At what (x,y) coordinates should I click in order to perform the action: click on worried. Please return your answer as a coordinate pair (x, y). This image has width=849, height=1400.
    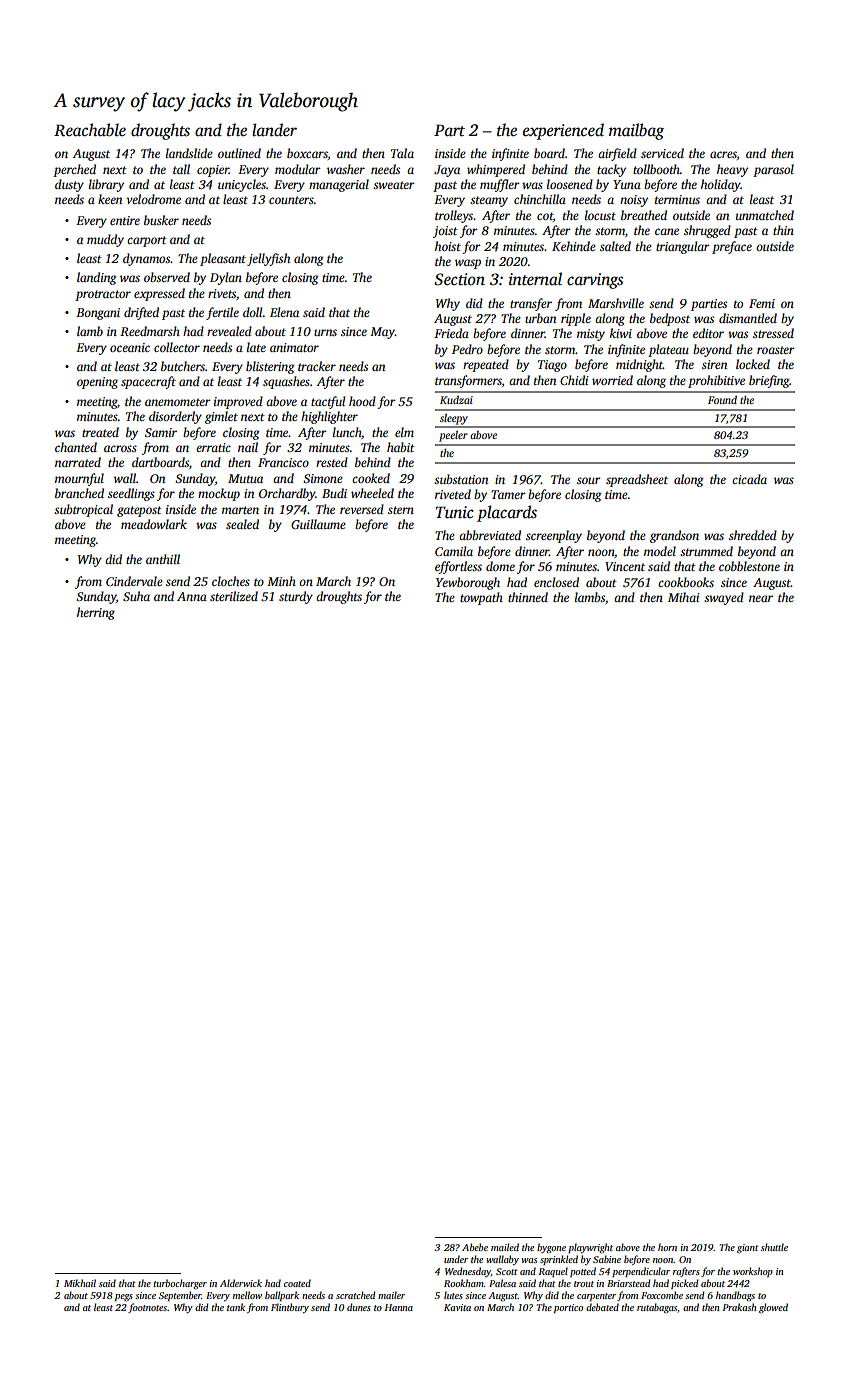
    Looking at the image, I should click on (612, 380).
